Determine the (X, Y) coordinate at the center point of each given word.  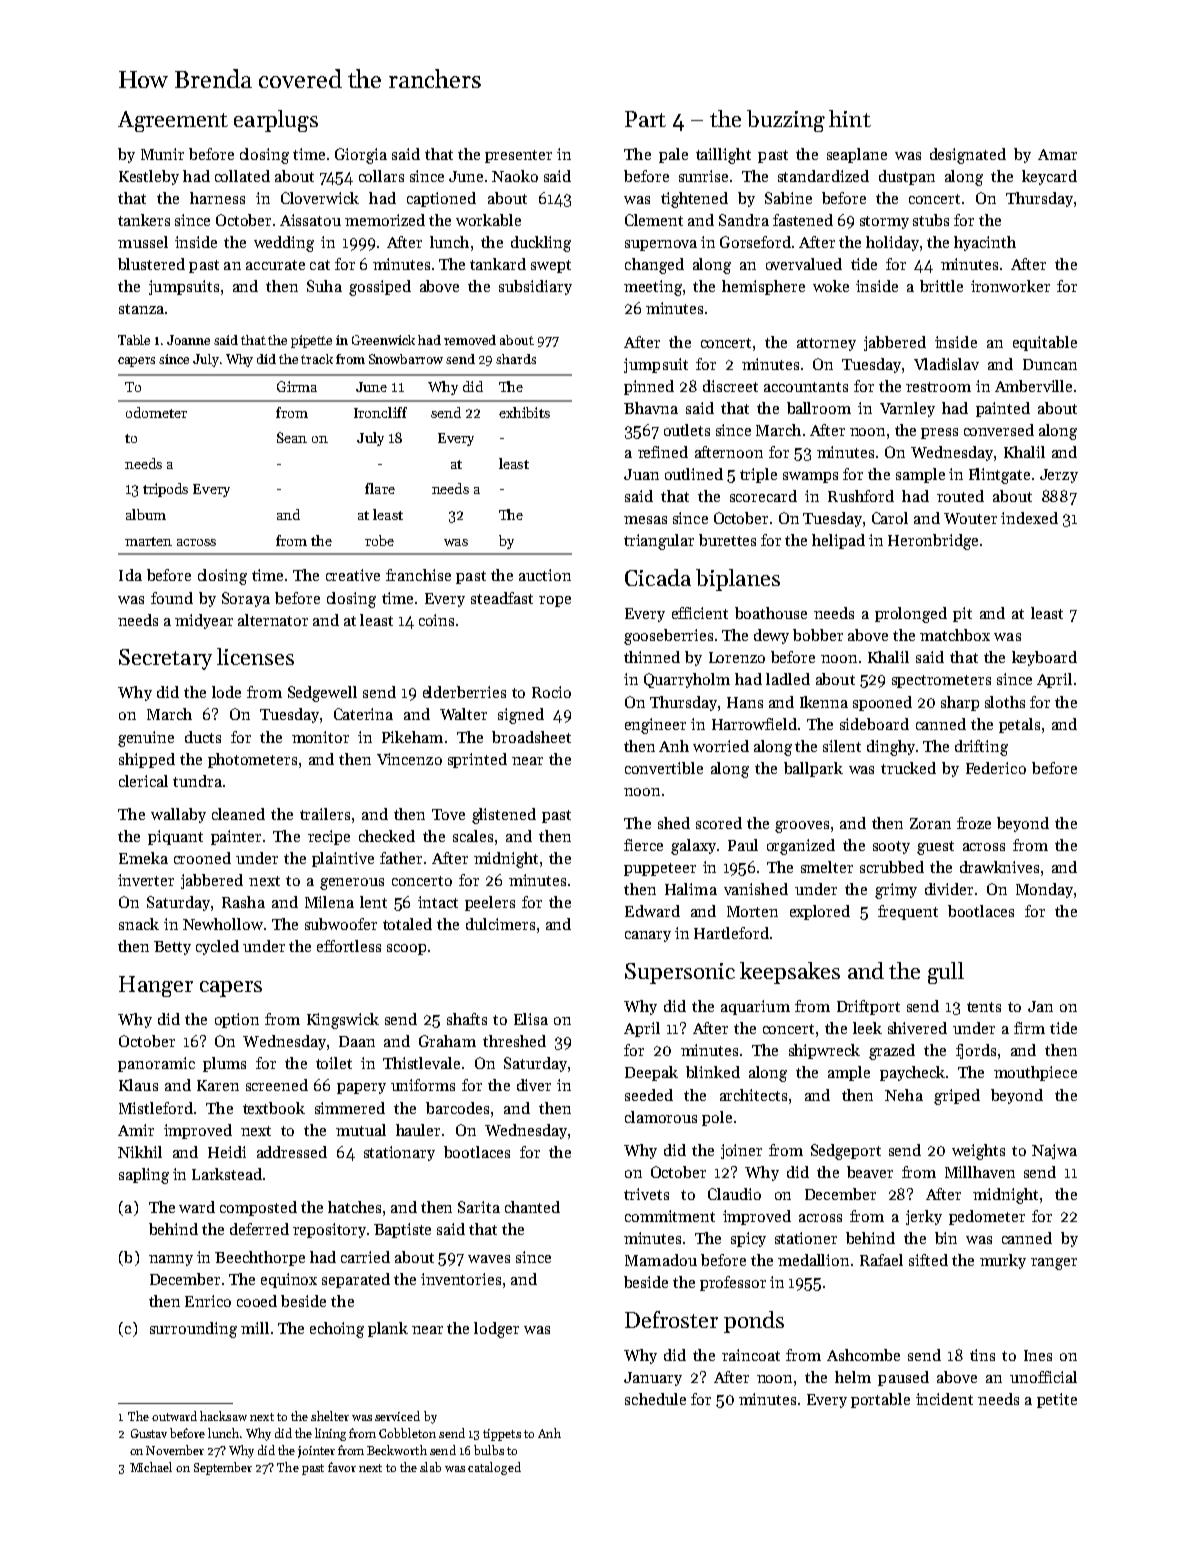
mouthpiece (1035, 1073)
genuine (146, 739)
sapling (144, 1176)
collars (381, 176)
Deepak (651, 1073)
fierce (643, 845)
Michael (151, 1467)
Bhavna (651, 408)
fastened (803, 220)
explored (820, 912)
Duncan (1050, 364)
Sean (292, 437)
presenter (518, 156)
